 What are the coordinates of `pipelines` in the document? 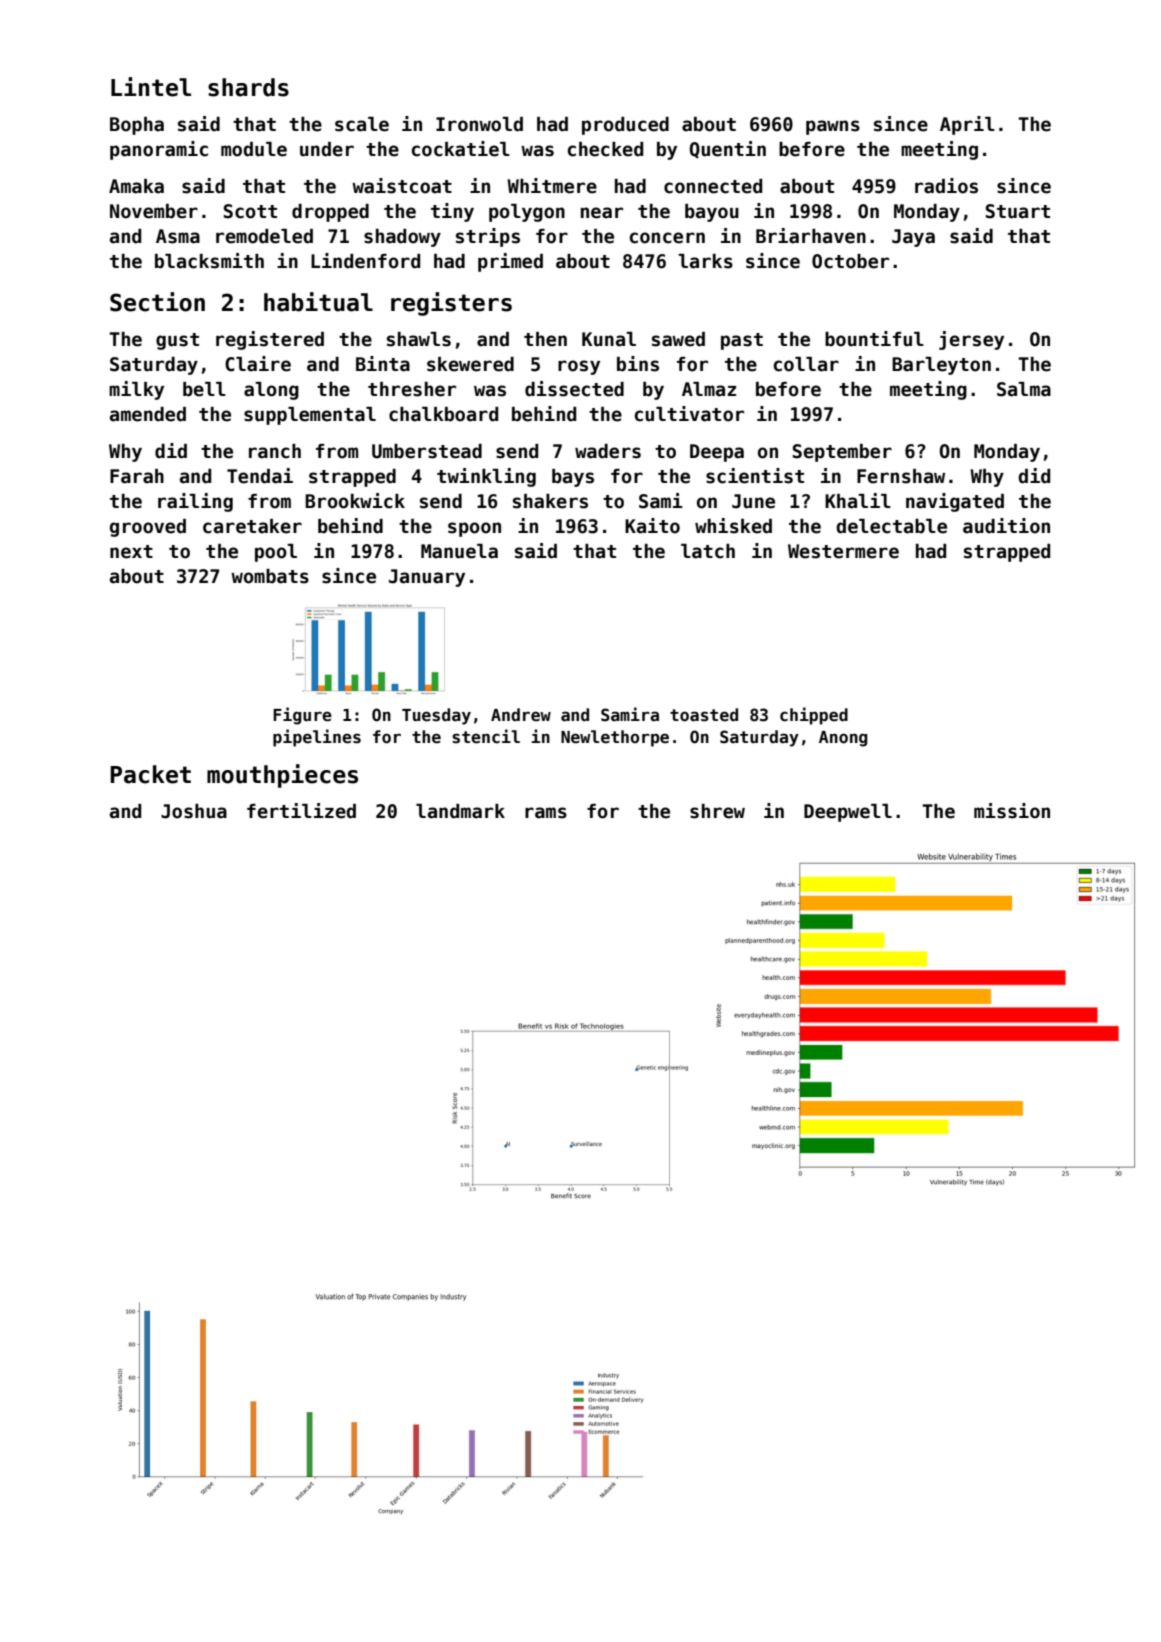 It's located at (317, 738).
